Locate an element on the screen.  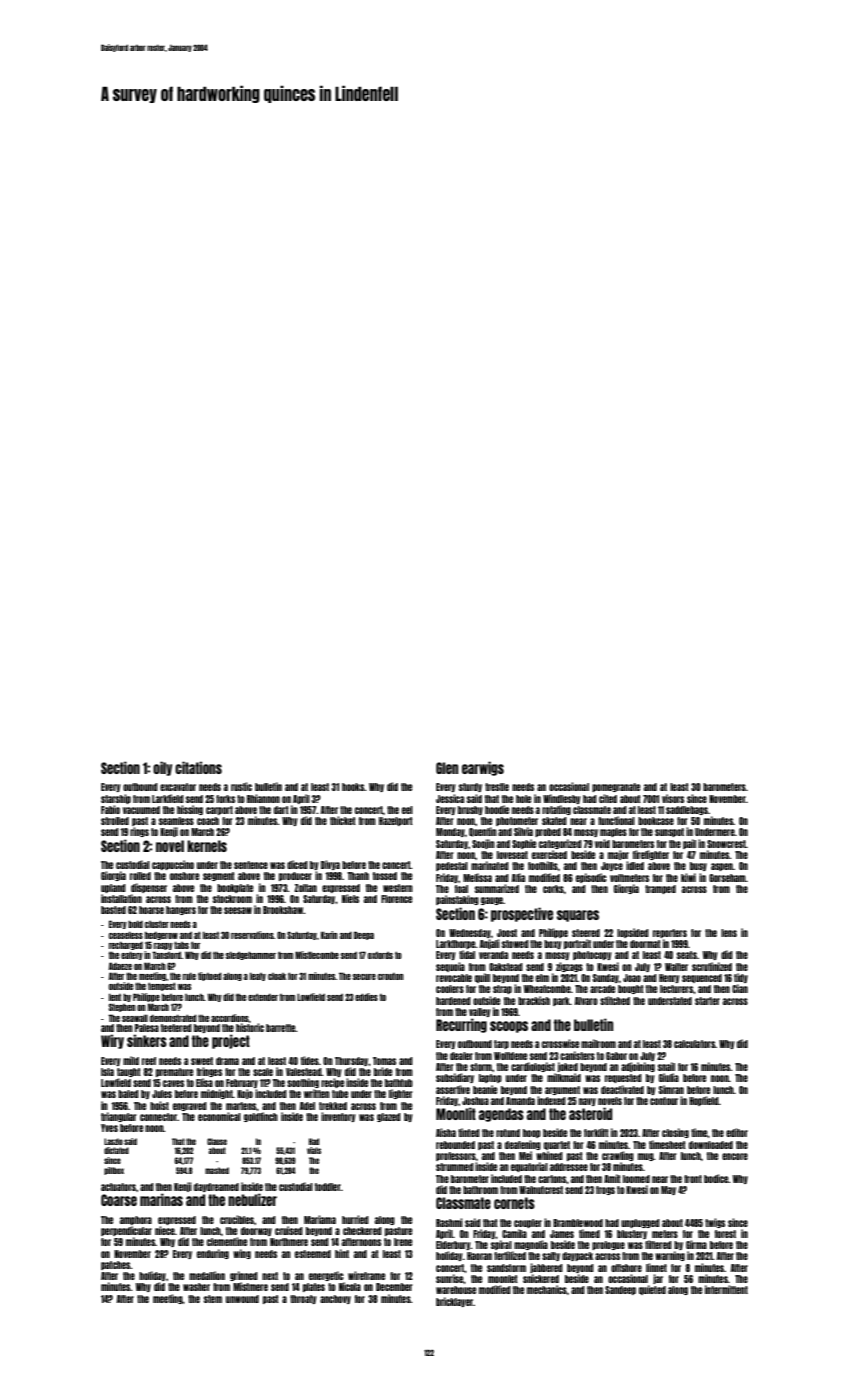
earwigs is located at coordinates (483, 768).
